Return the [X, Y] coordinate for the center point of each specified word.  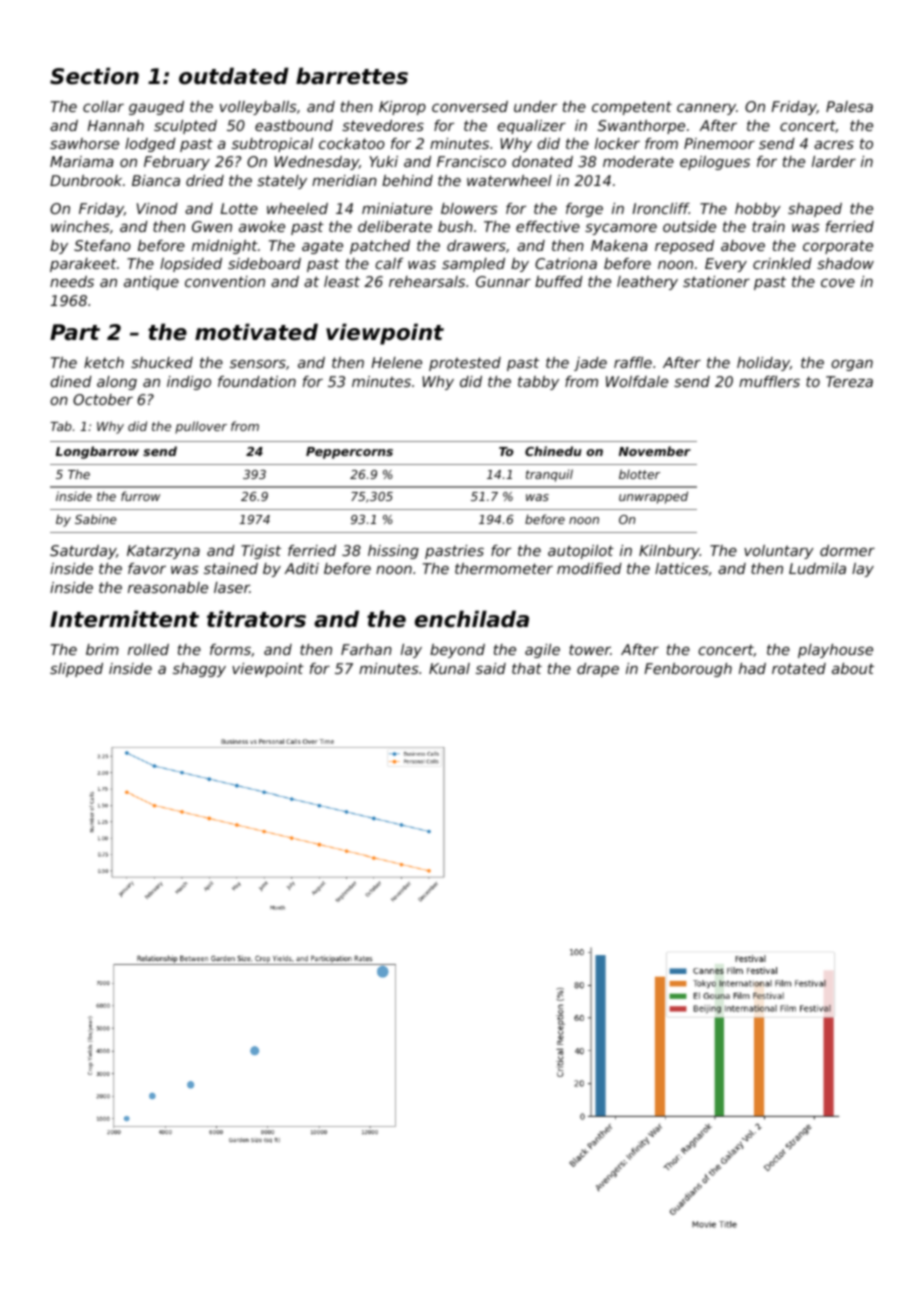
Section [94, 76]
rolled [148, 649]
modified [589, 568]
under [535, 106]
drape [598, 670]
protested [465, 364]
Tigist [261, 552]
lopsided [191, 265]
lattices [682, 568]
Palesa [849, 106]
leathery [647, 283]
